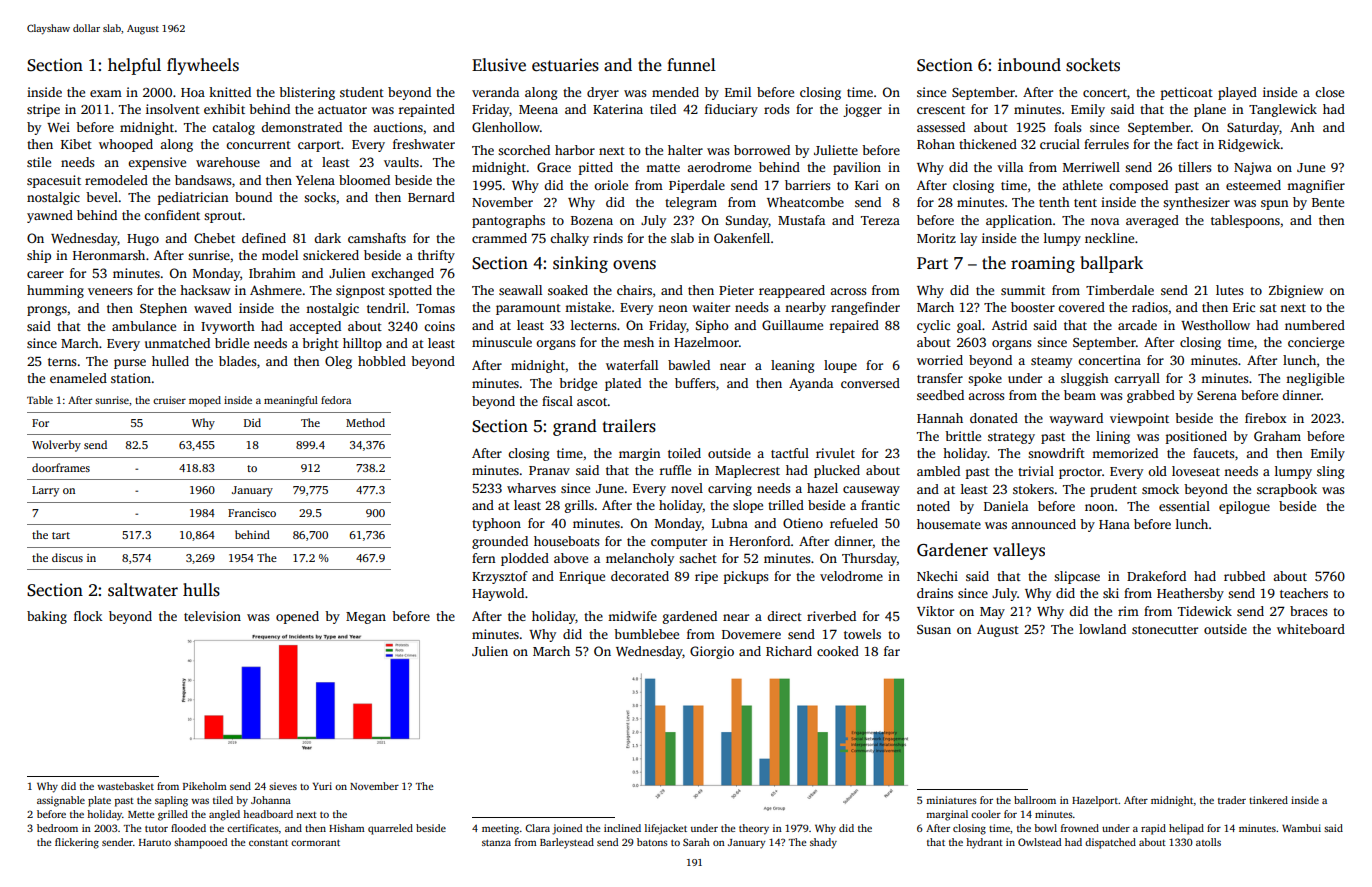 The width and height of the screenshot is (1372, 887). Describe the element at coordinates (203, 66) in the screenshot. I see `flywheels` at that location.
